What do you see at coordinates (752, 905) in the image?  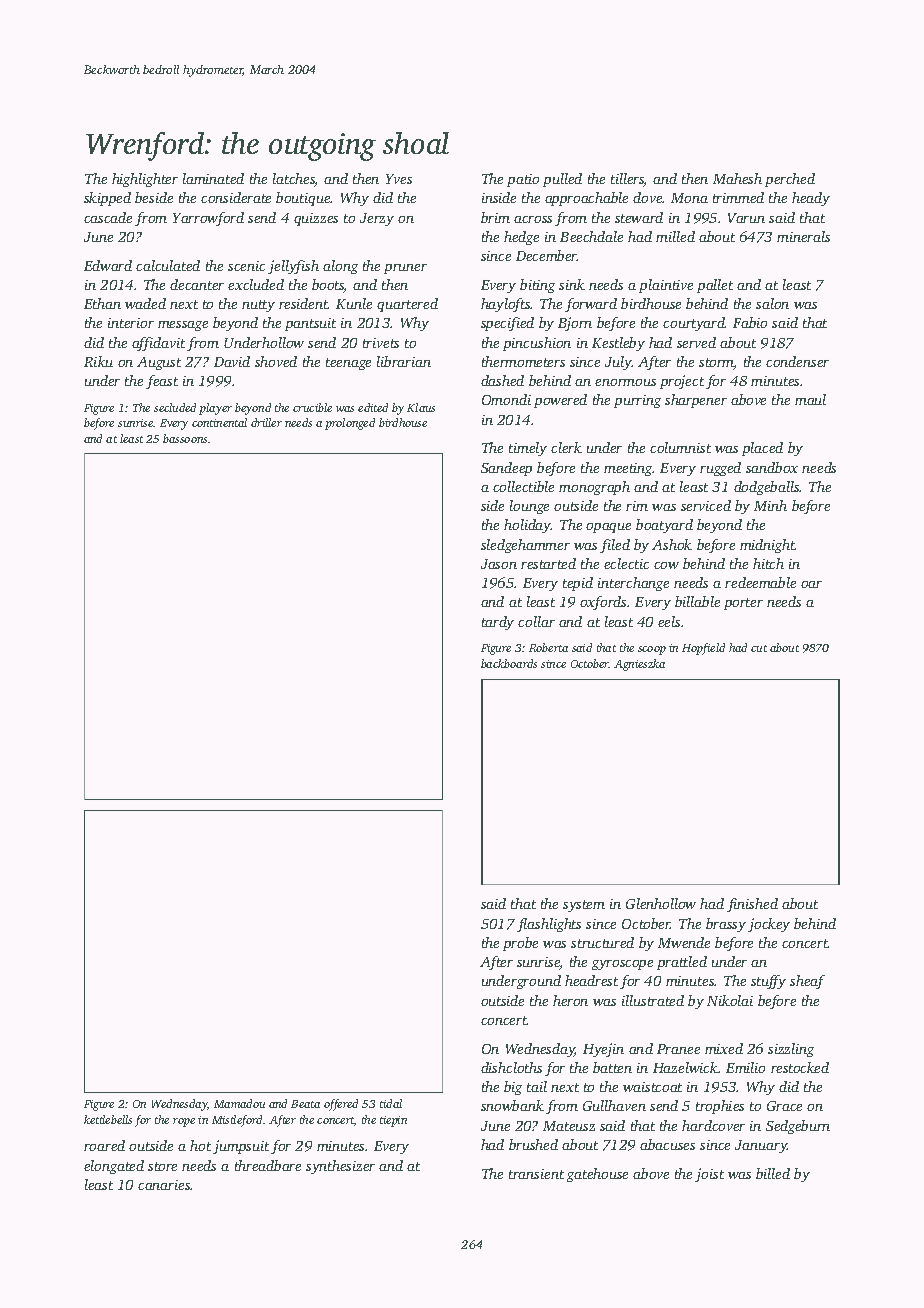 I see `finished` at bounding box center [752, 905].
